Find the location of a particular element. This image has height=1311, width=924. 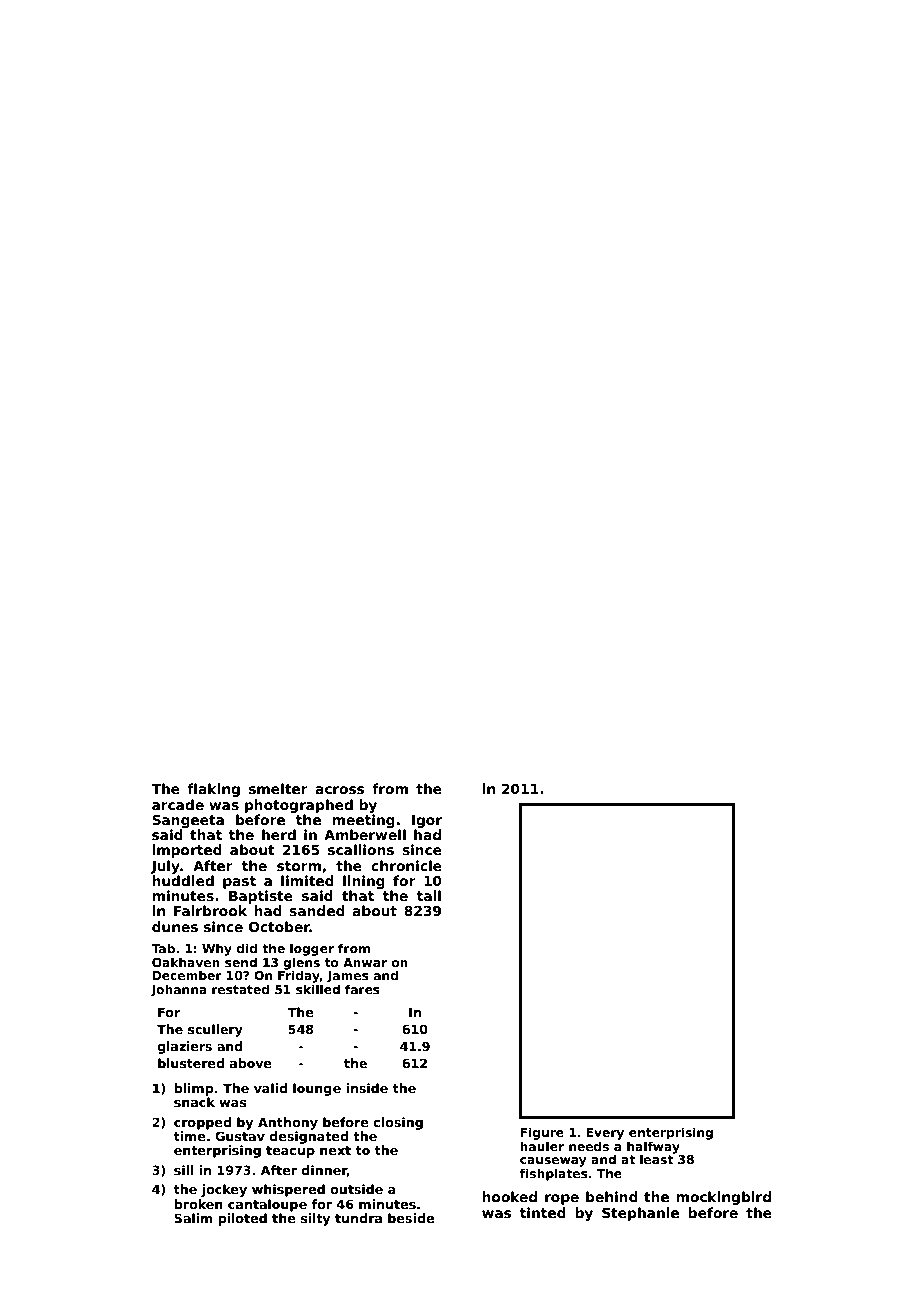

sill is located at coordinates (184, 1170).
